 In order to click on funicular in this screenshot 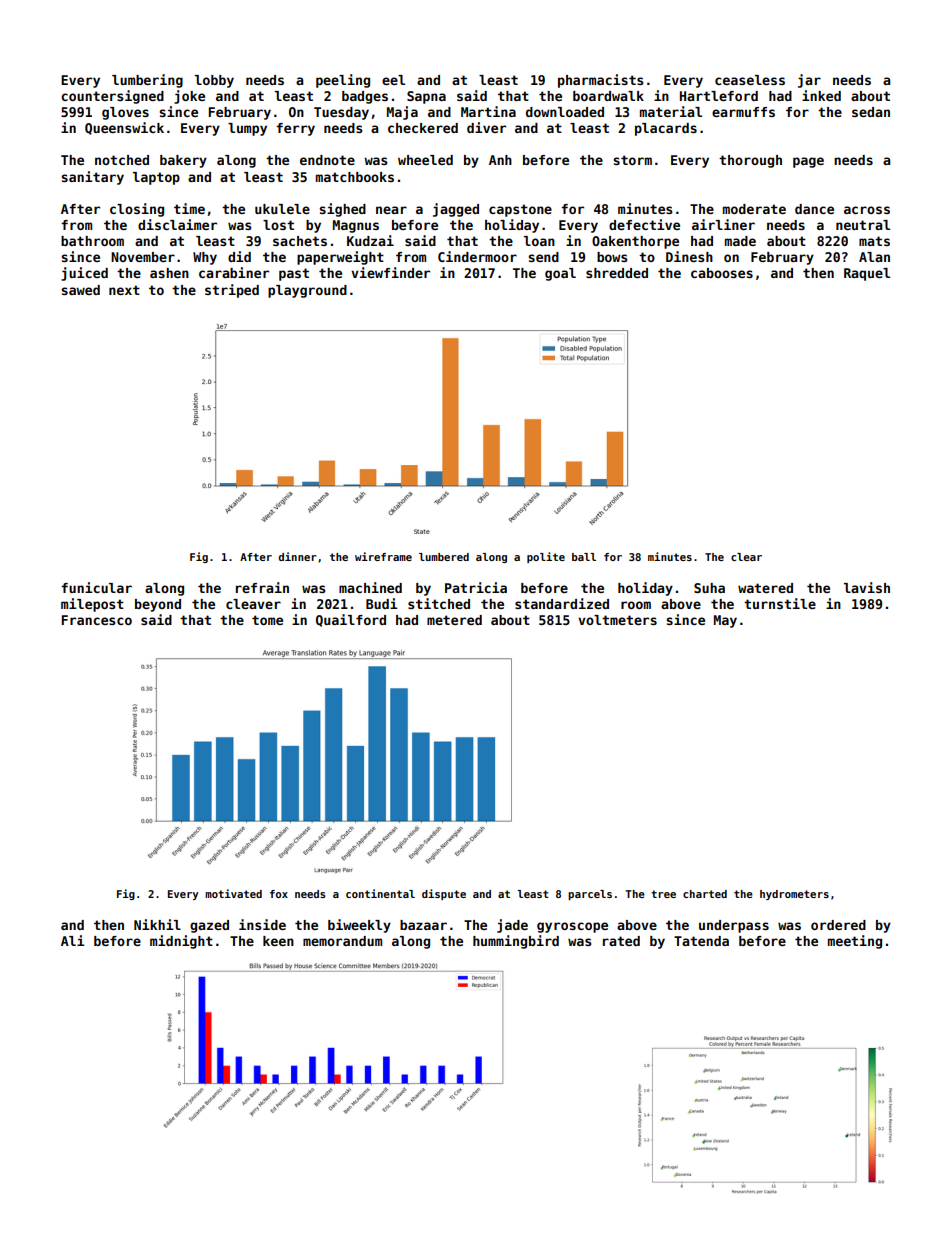, I will do `click(96, 587)`.
